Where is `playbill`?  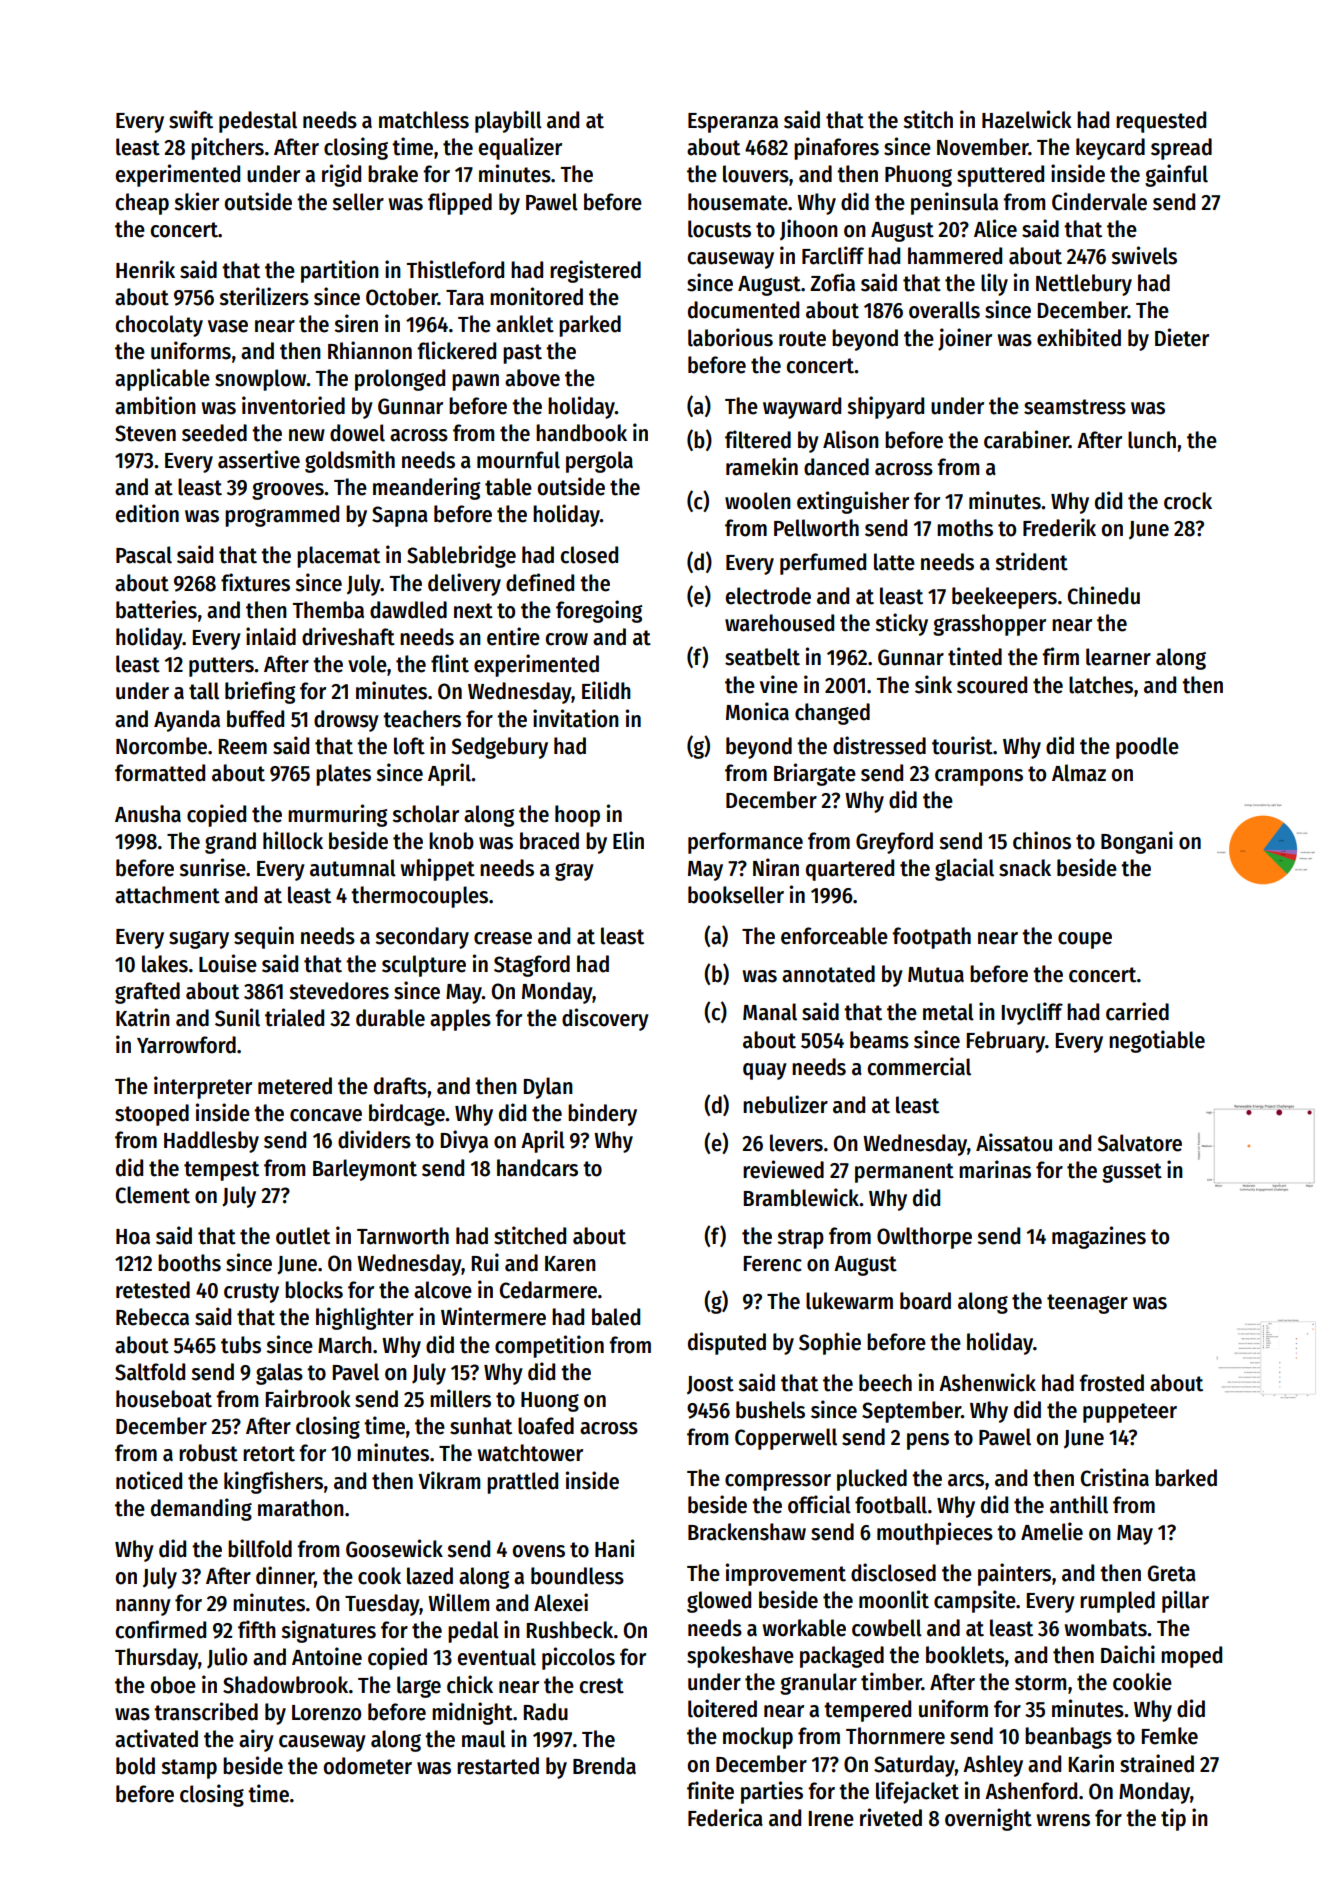 playbill is located at coordinates (508, 121).
